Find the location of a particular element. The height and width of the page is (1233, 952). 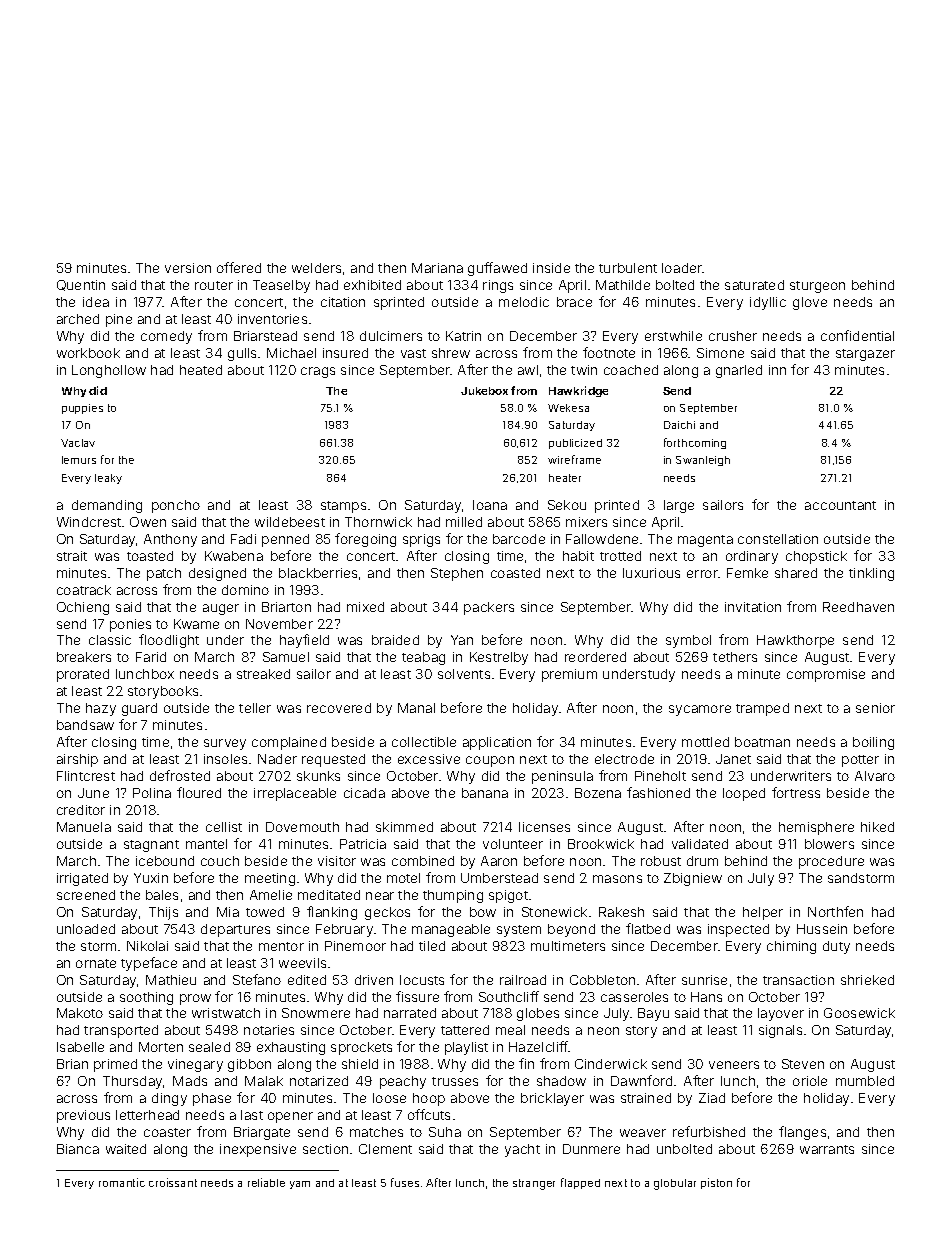

motel is located at coordinates (403, 878).
